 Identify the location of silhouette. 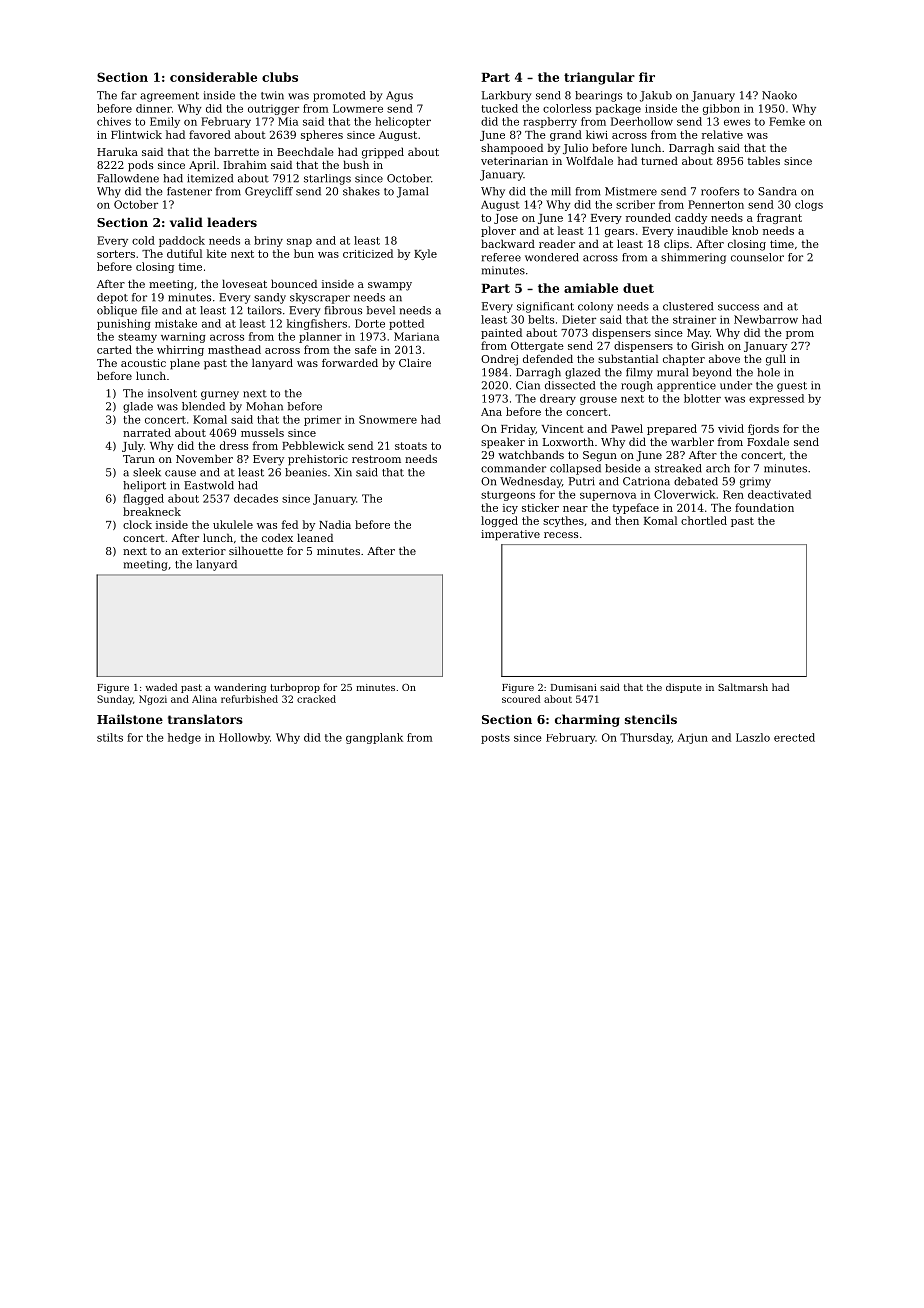
(256, 550).
